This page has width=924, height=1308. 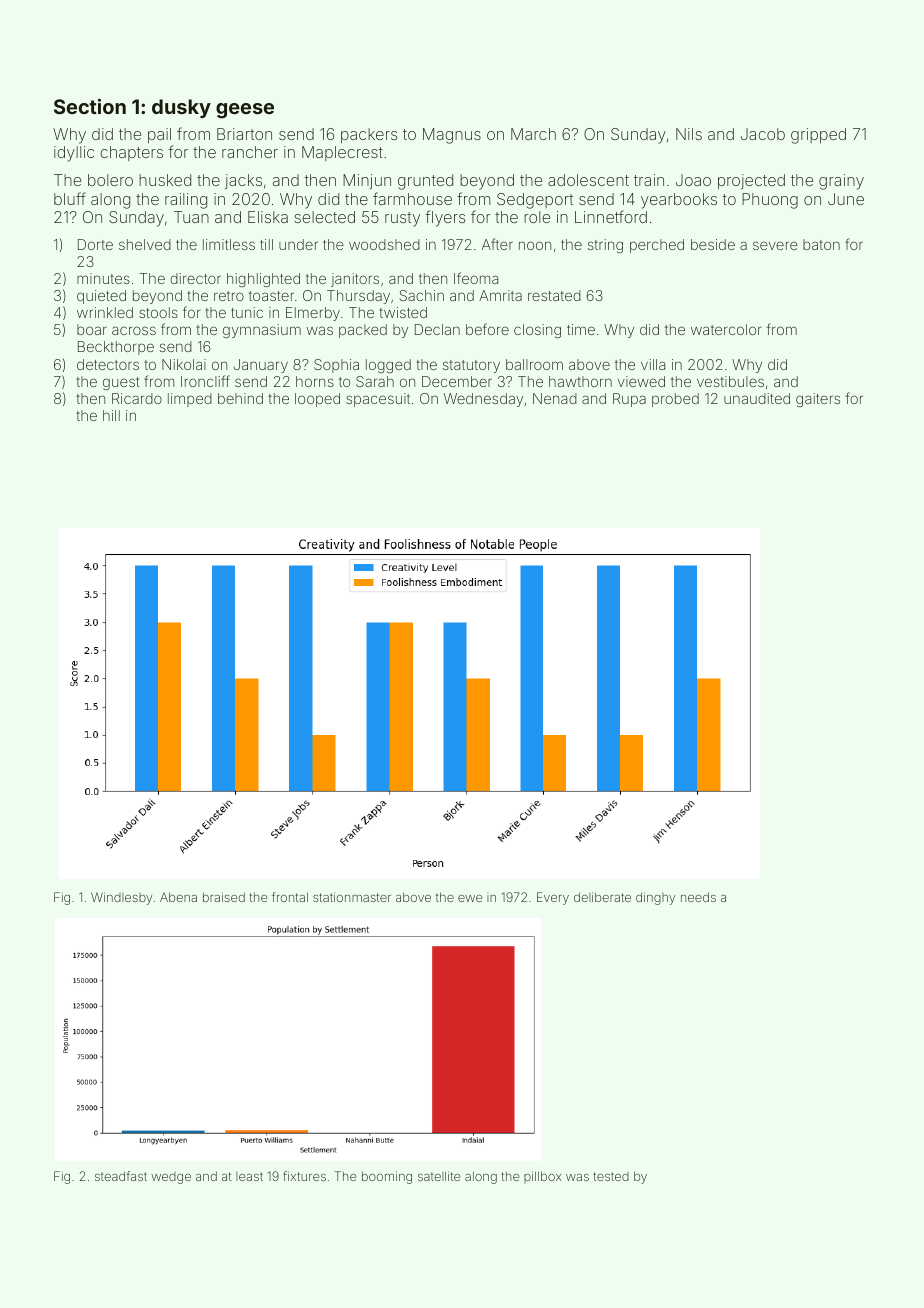 What do you see at coordinates (452, 136) in the page?
I see `Magnus` at bounding box center [452, 136].
